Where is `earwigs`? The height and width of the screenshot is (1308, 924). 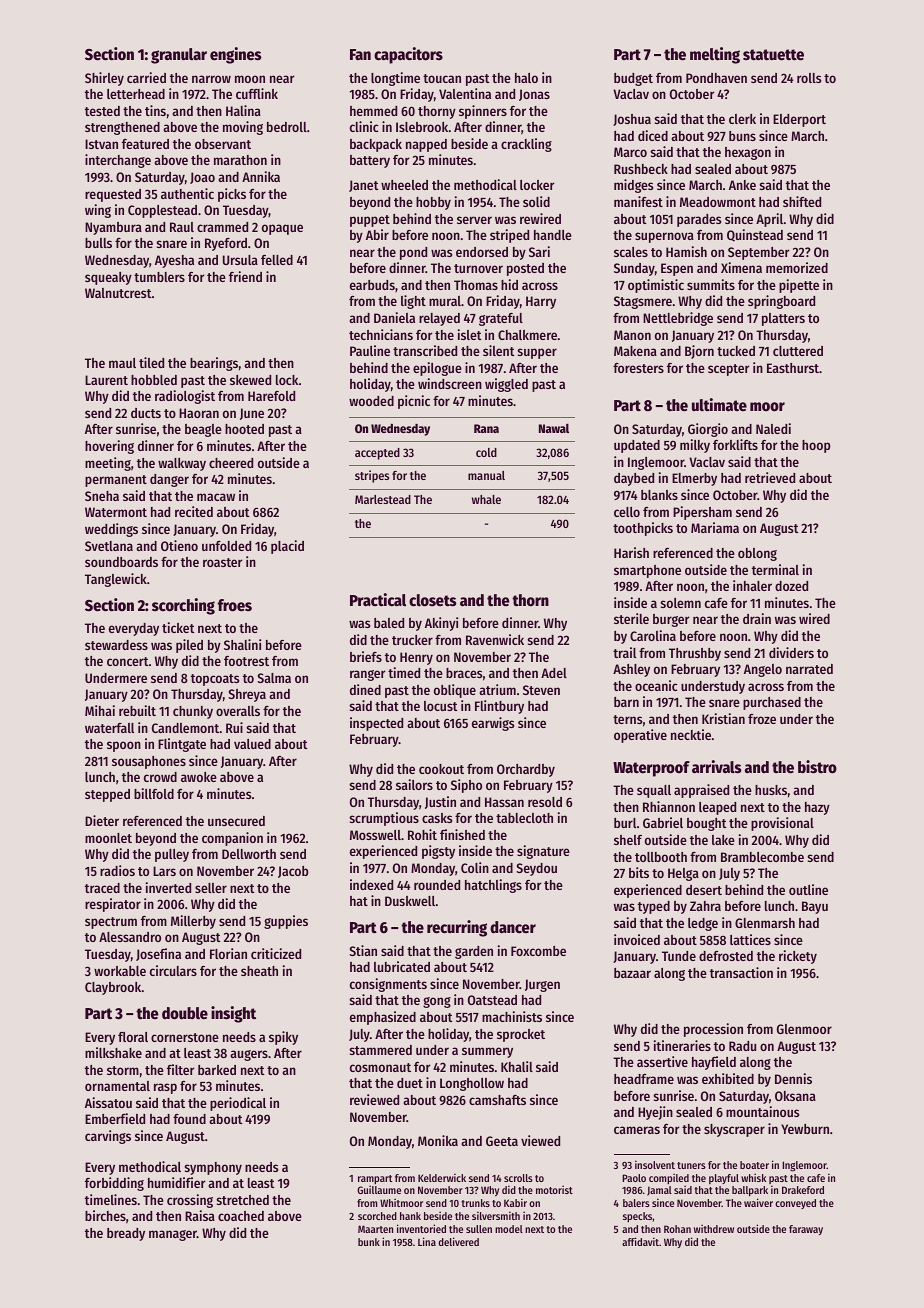
earwigs is located at coordinates (493, 724).
